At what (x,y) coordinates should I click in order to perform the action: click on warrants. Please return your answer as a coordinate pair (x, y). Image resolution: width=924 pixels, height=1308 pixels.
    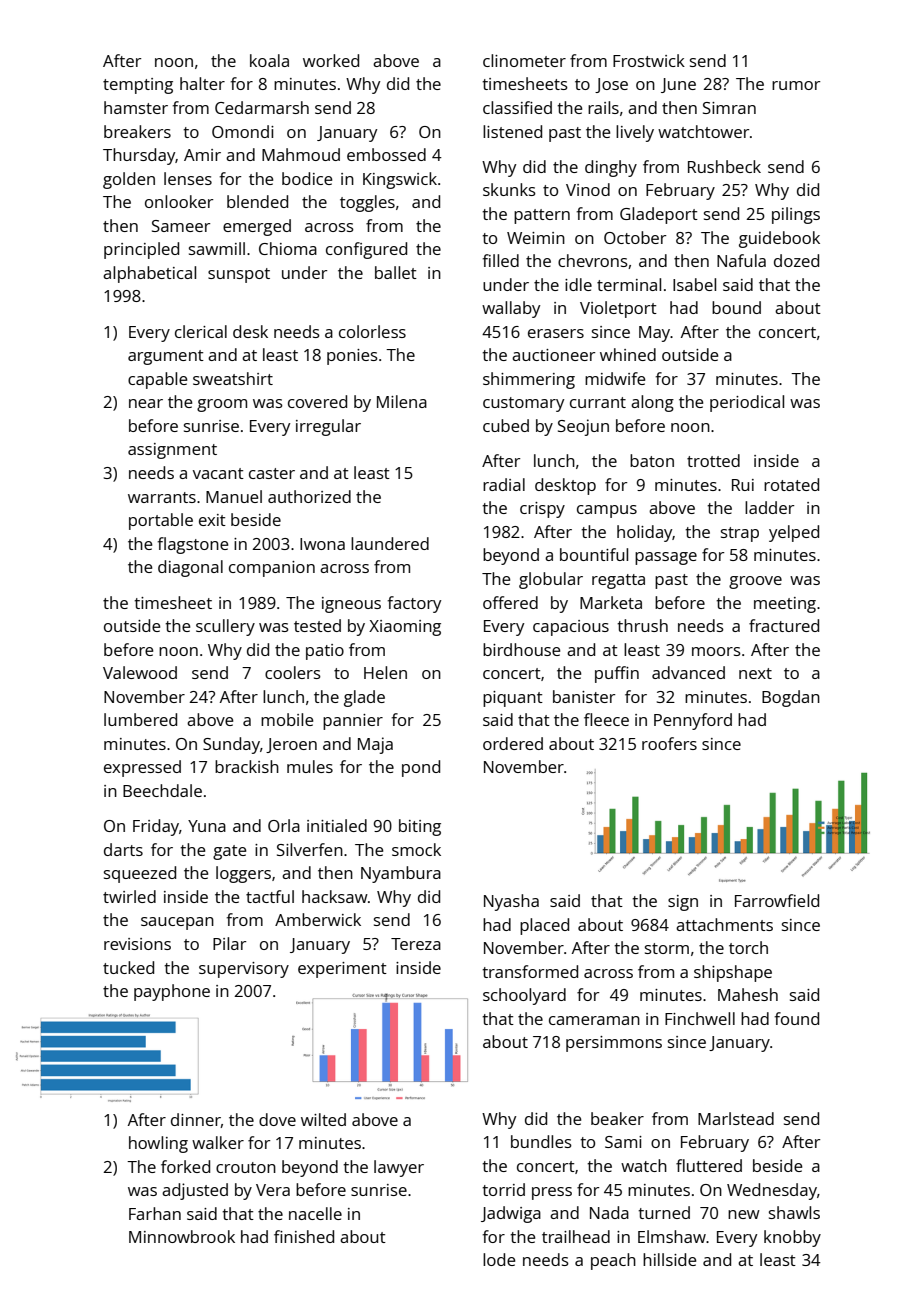
    Looking at the image, I should click on (162, 497).
